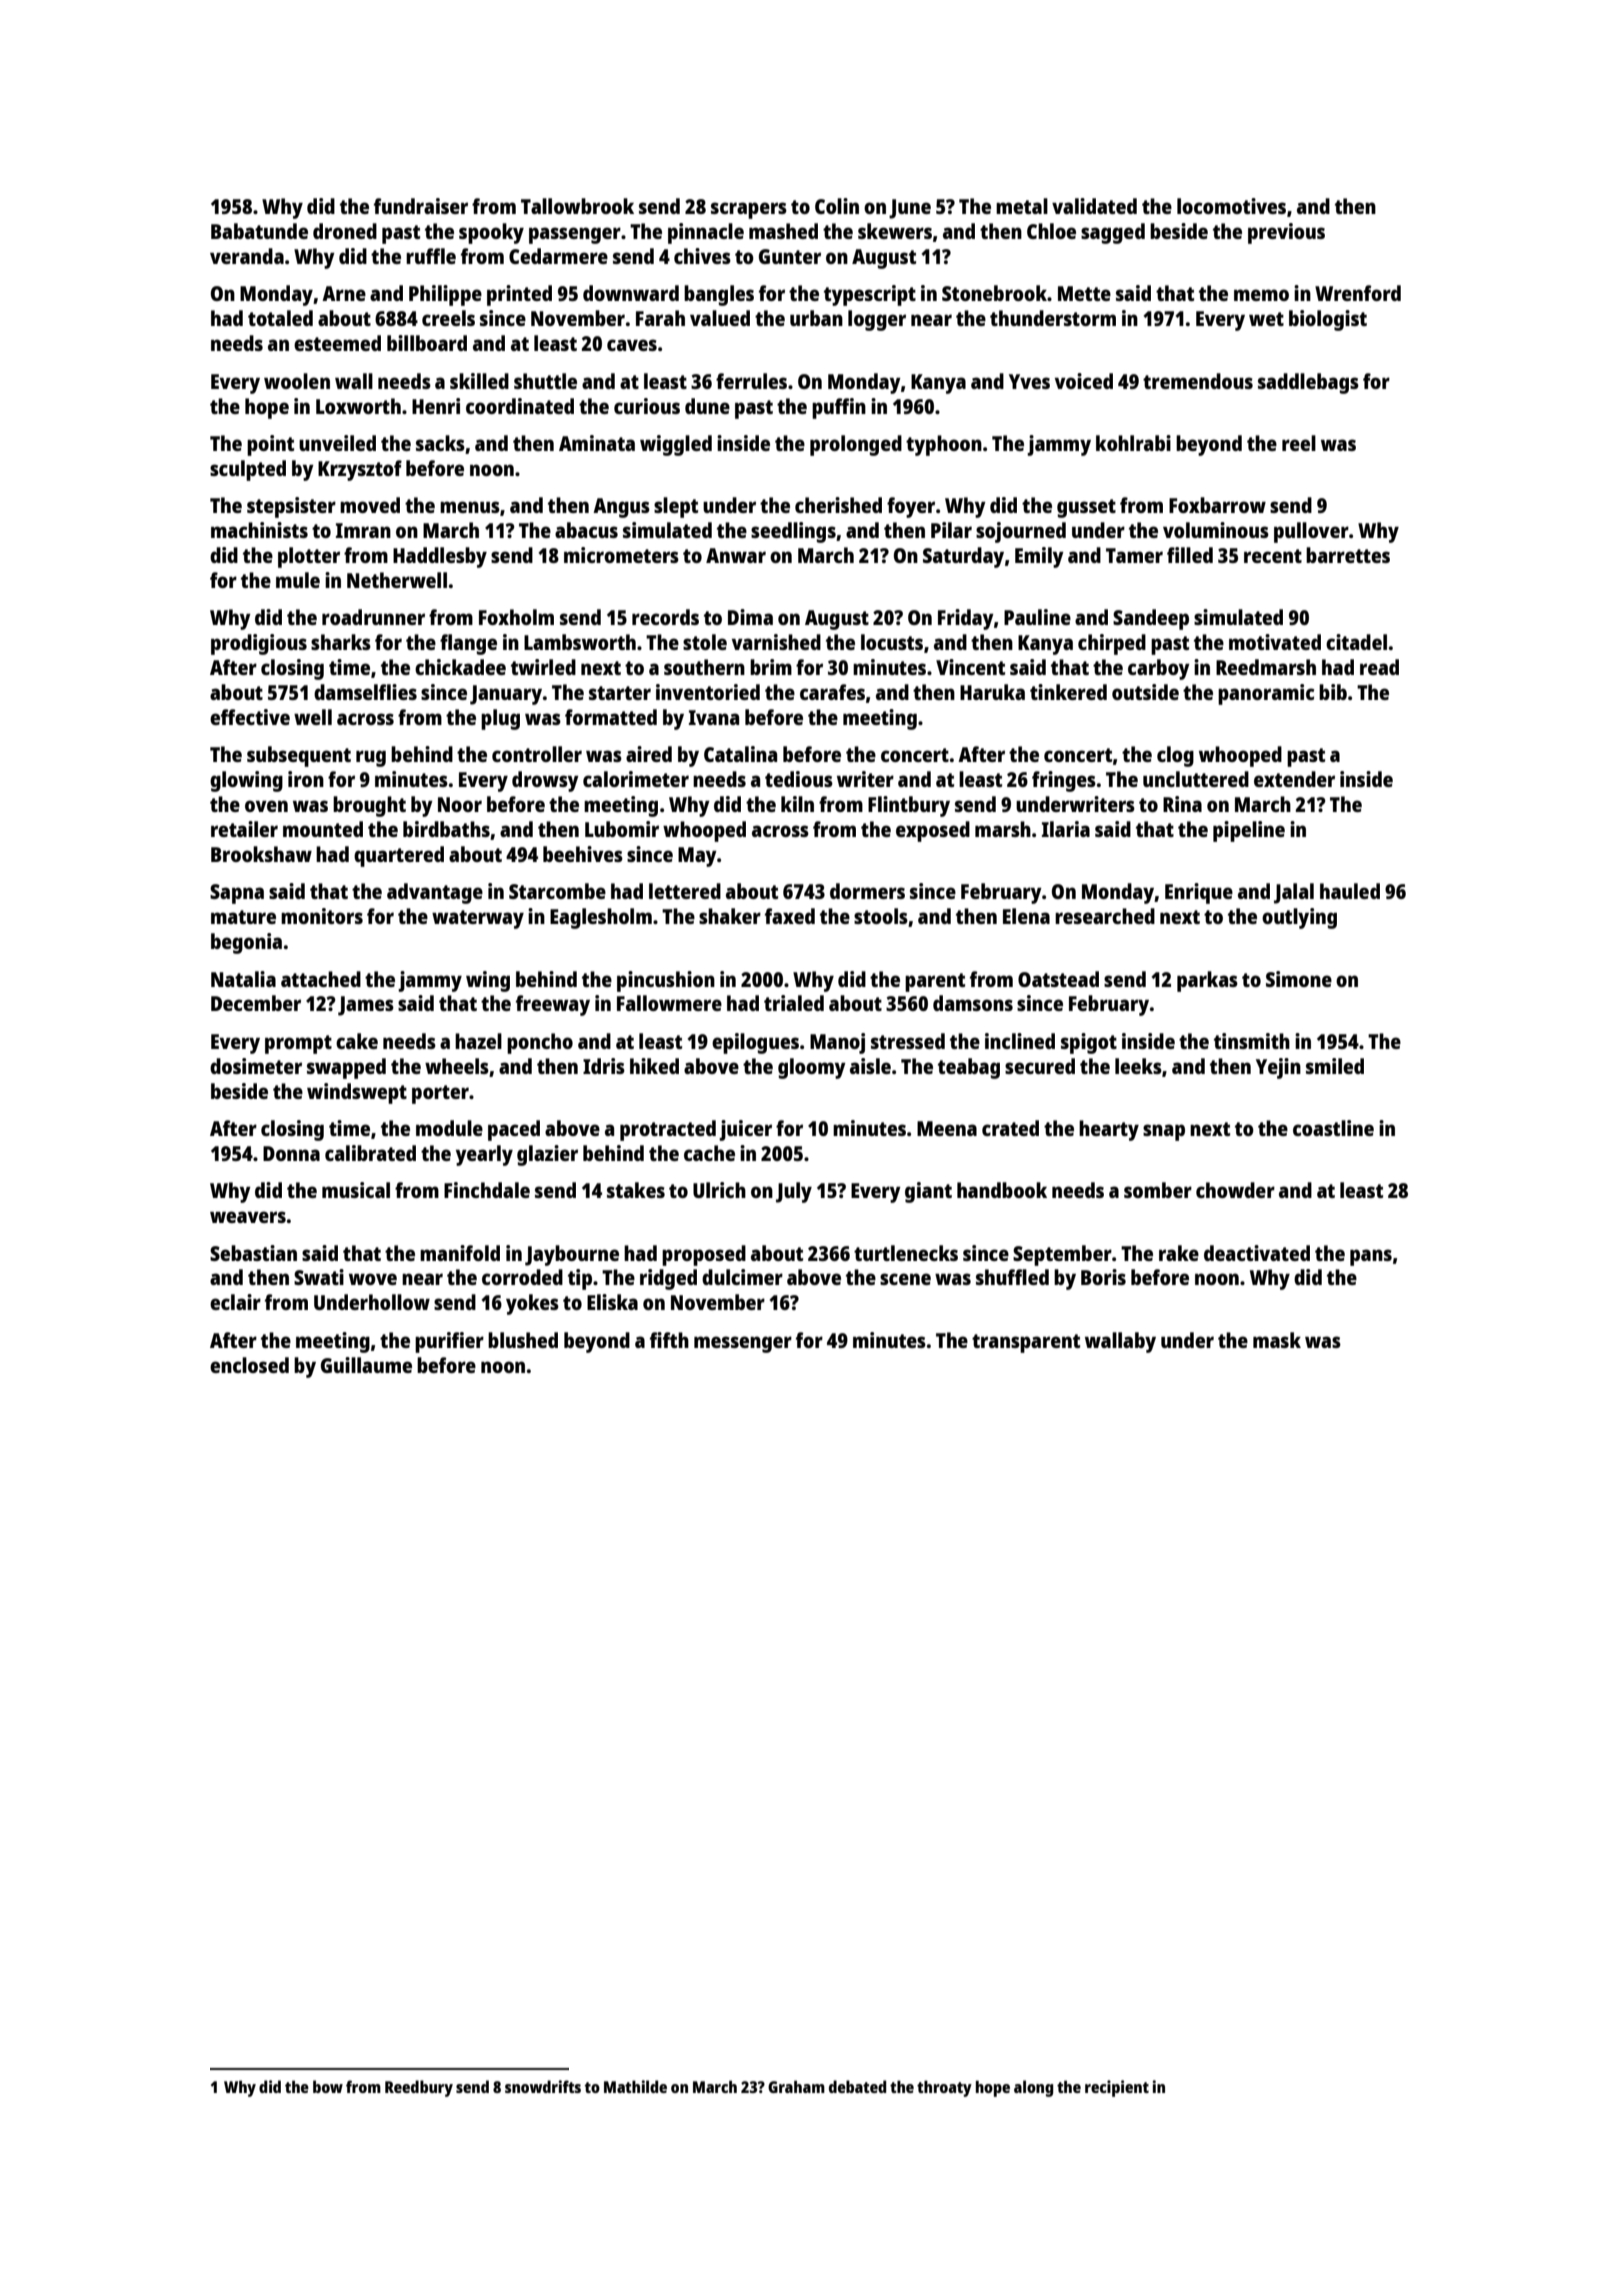 The height and width of the page is (2292, 1620). What do you see at coordinates (1261, 295) in the page?
I see `memo` at bounding box center [1261, 295].
